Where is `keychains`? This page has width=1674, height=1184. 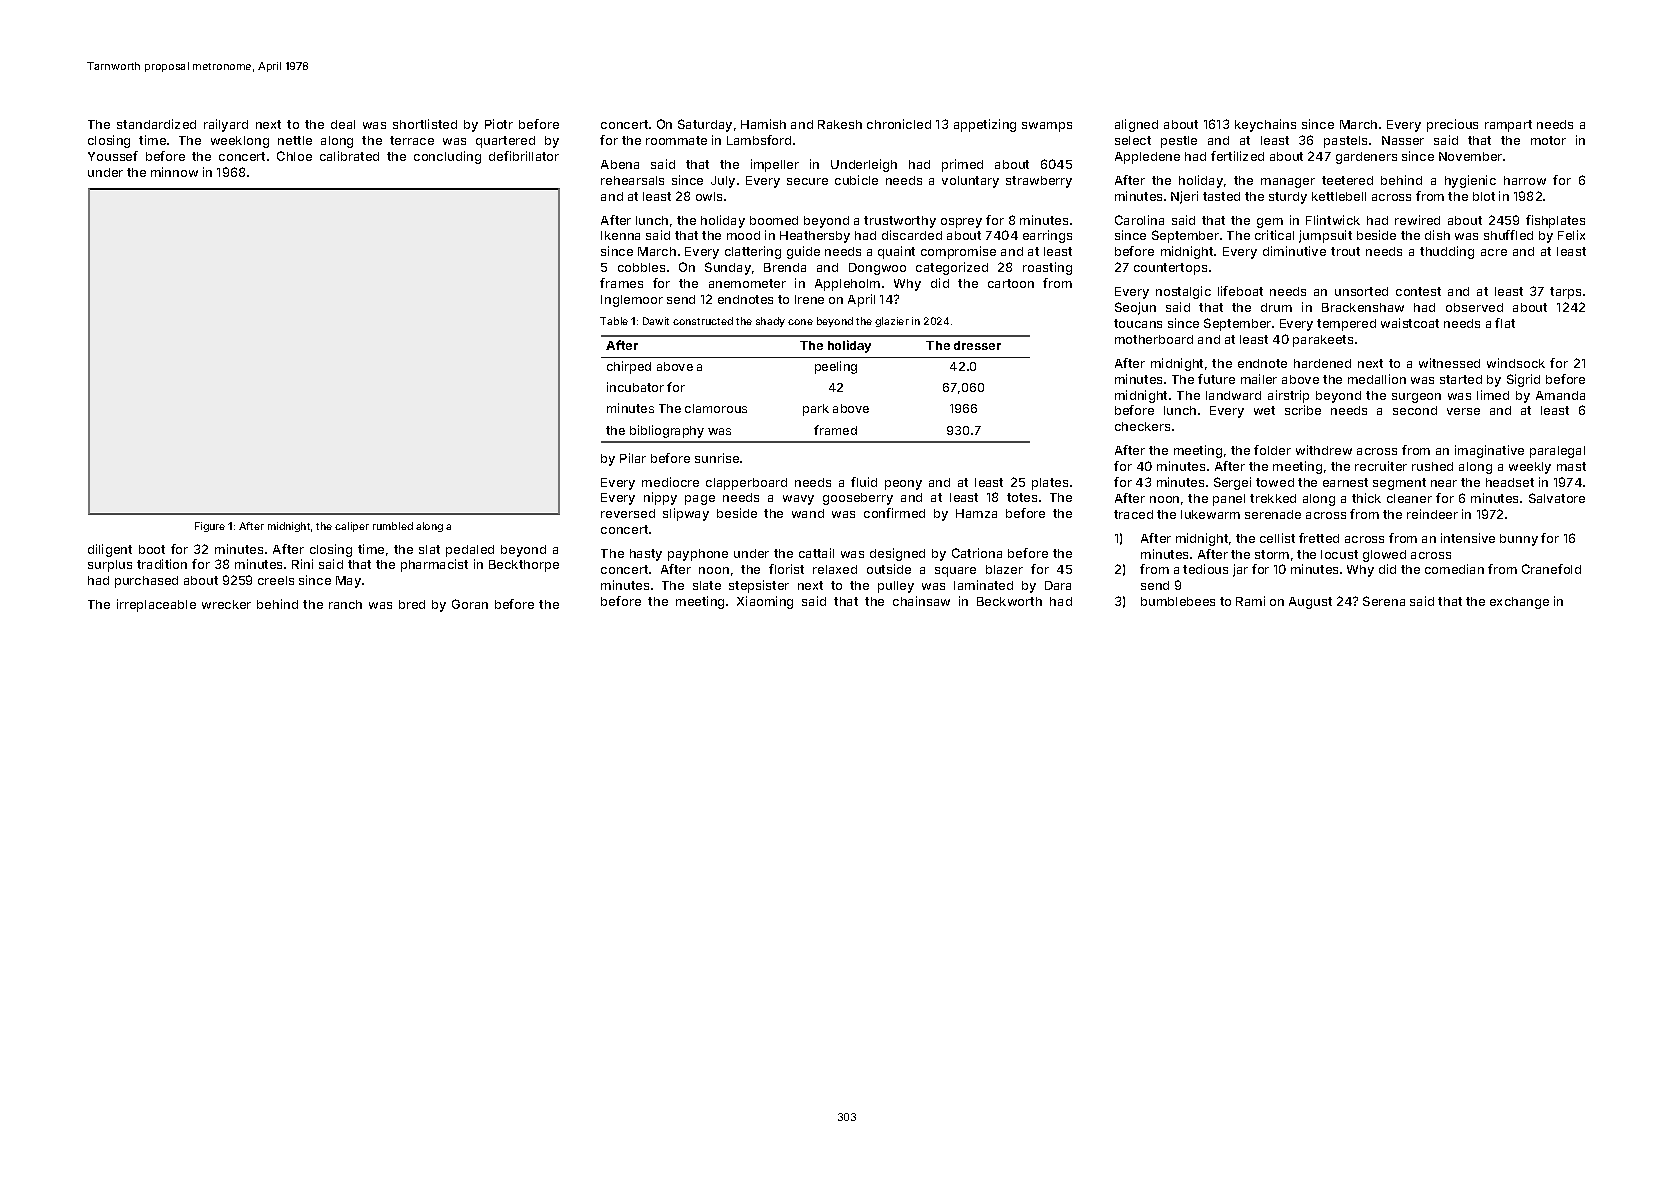
keychains is located at coordinates (1265, 125).
